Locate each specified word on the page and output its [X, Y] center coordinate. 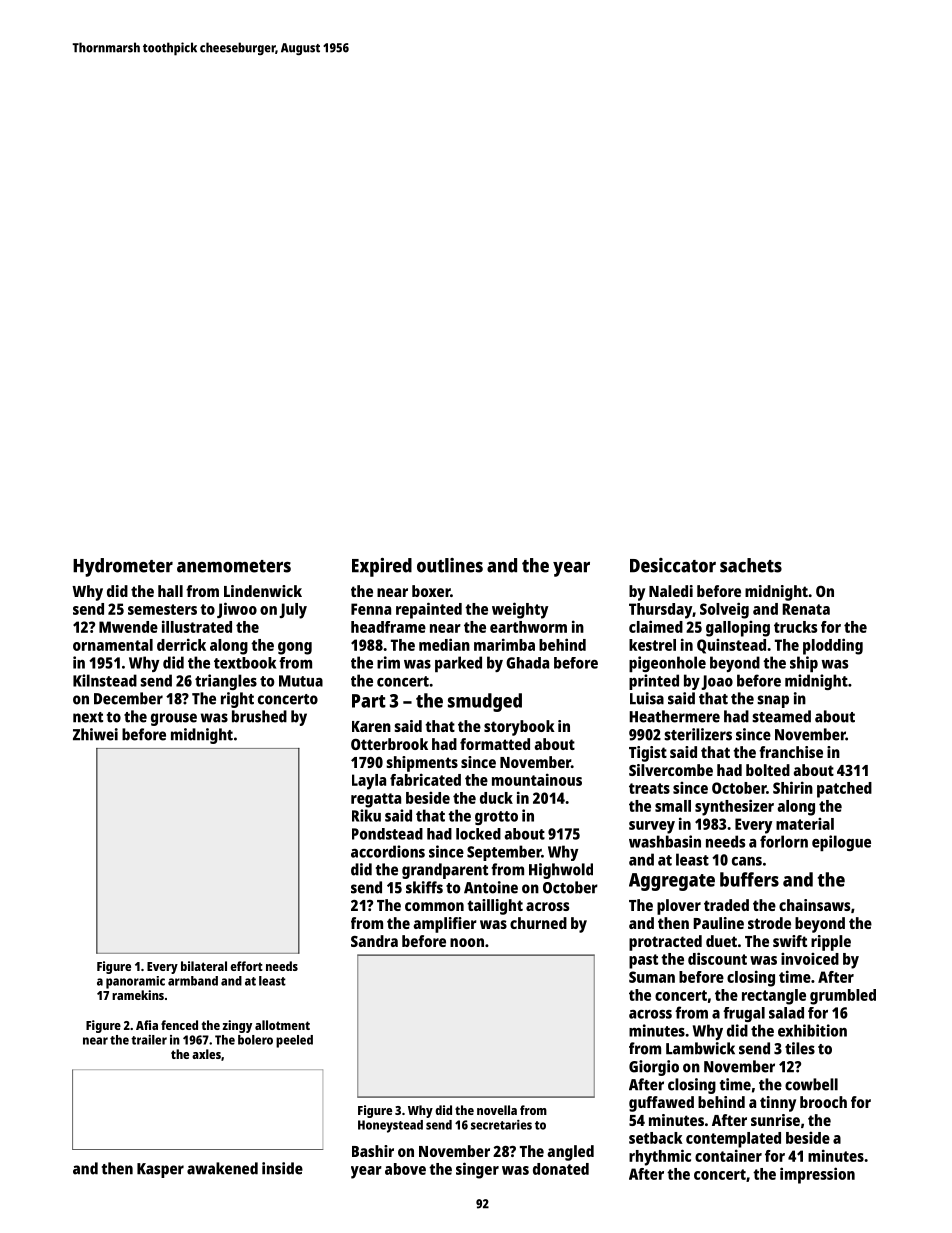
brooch [823, 1102]
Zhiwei [95, 734]
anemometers [234, 566]
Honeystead [390, 1126]
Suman [652, 977]
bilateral [204, 966]
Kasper [160, 1170]
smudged [485, 702]
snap [773, 701]
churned [538, 923]
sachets [751, 565]
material [805, 824]
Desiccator [673, 565]
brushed [259, 716]
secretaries [501, 1125]
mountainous [537, 779]
